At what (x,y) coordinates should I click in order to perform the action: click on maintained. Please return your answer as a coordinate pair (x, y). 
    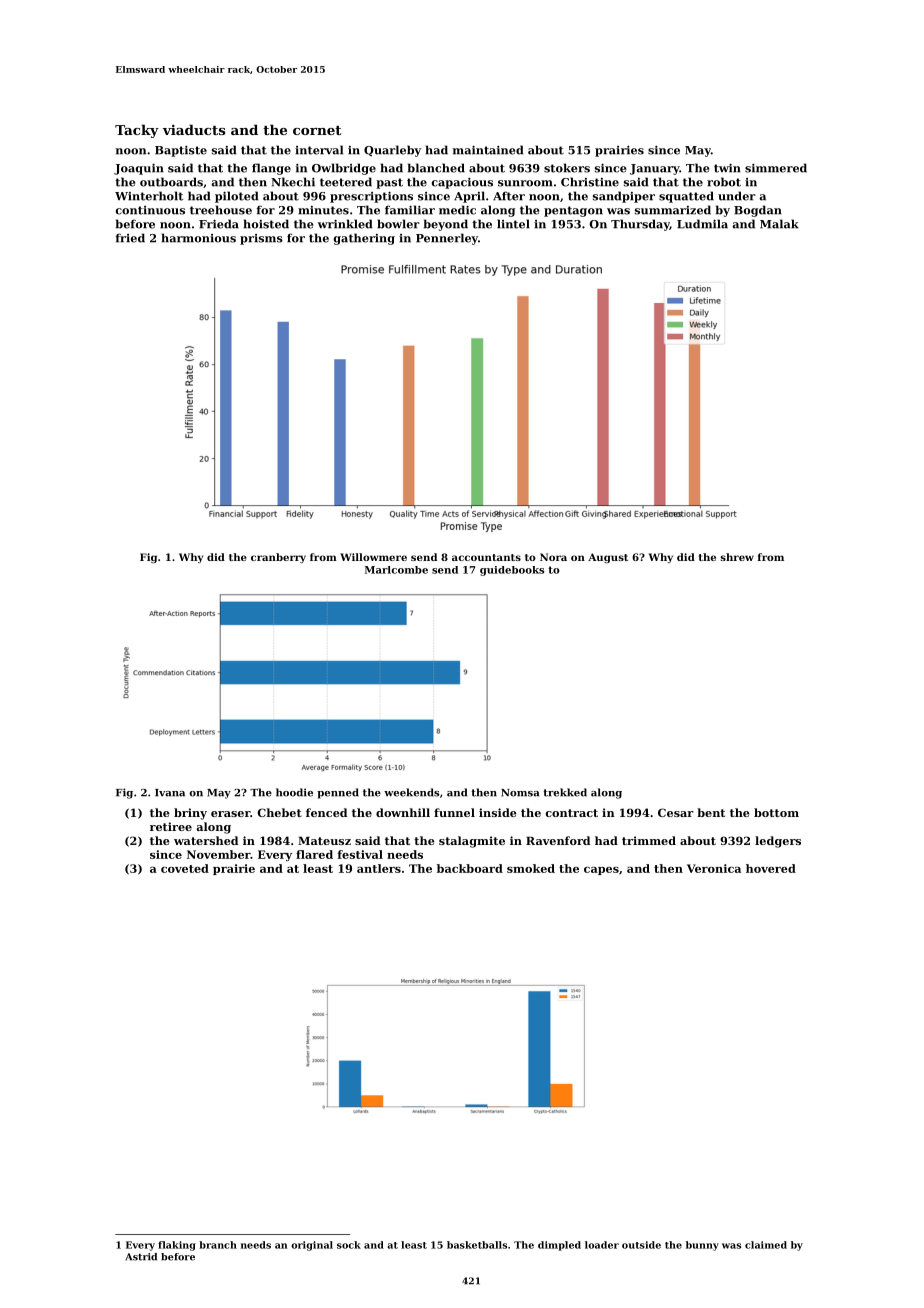
    Looking at the image, I should click on (488, 150).
